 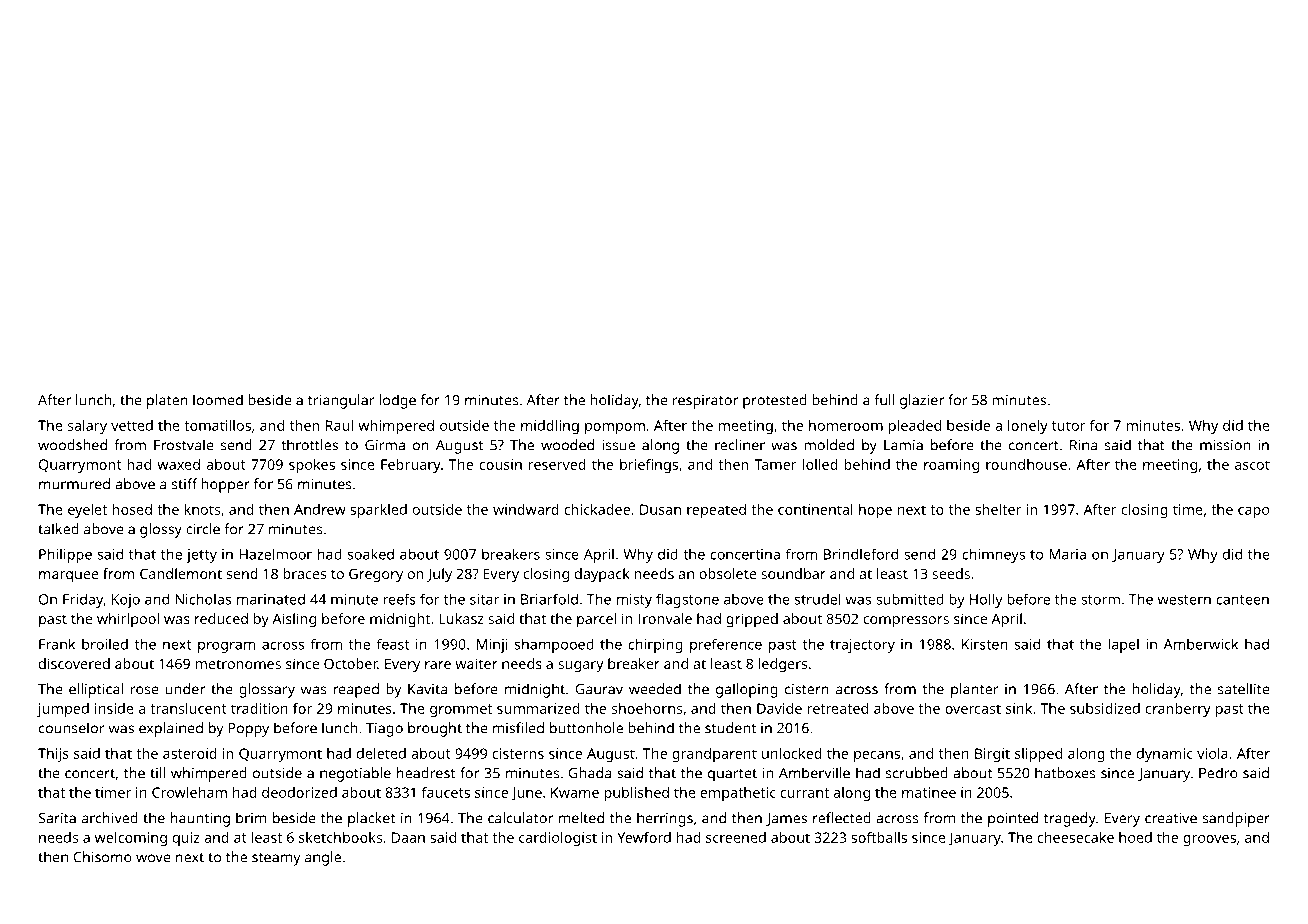 What do you see at coordinates (738, 794) in the screenshot?
I see `empathetic` at bounding box center [738, 794].
